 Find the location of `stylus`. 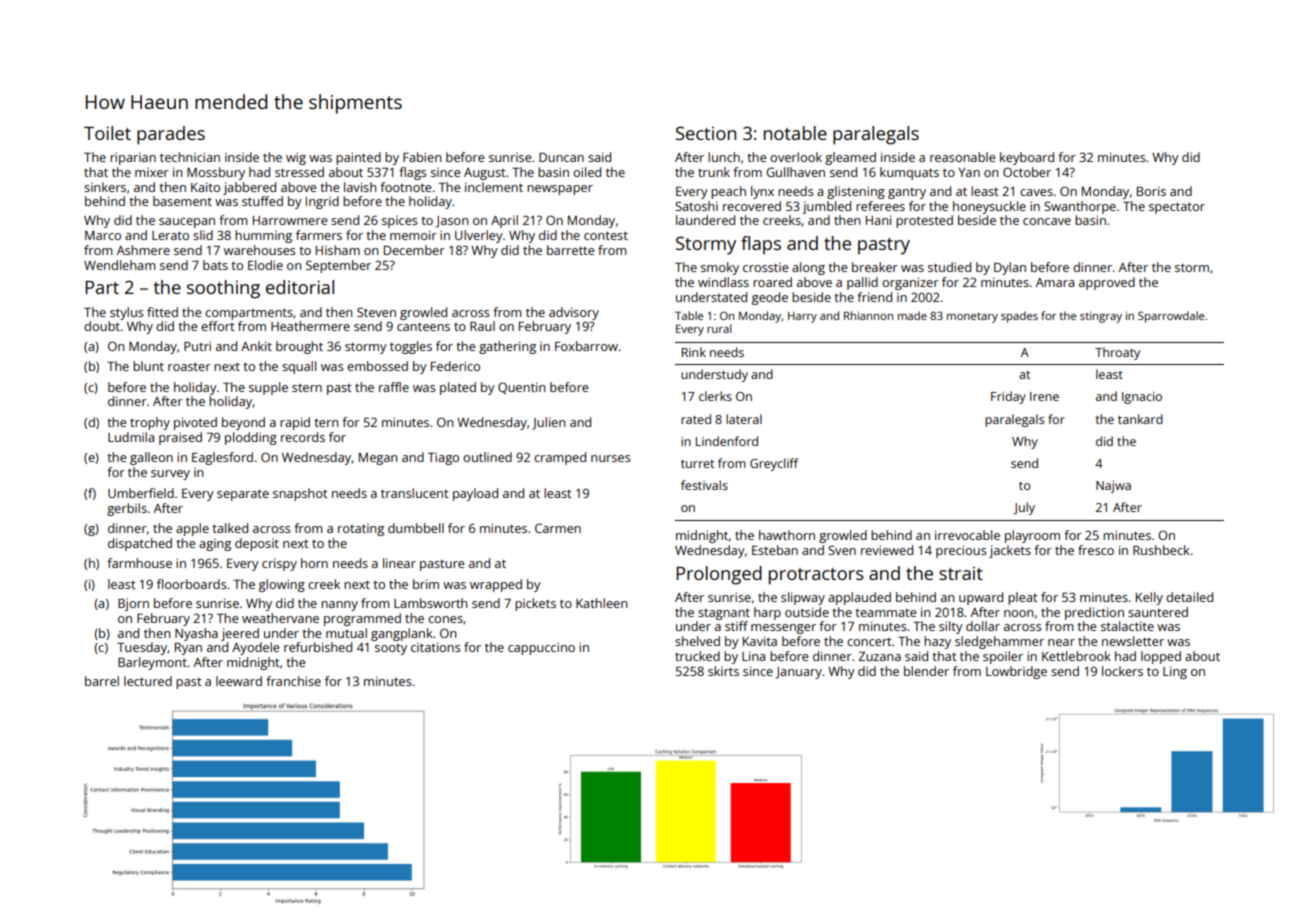

stylus is located at coordinates (126, 313).
